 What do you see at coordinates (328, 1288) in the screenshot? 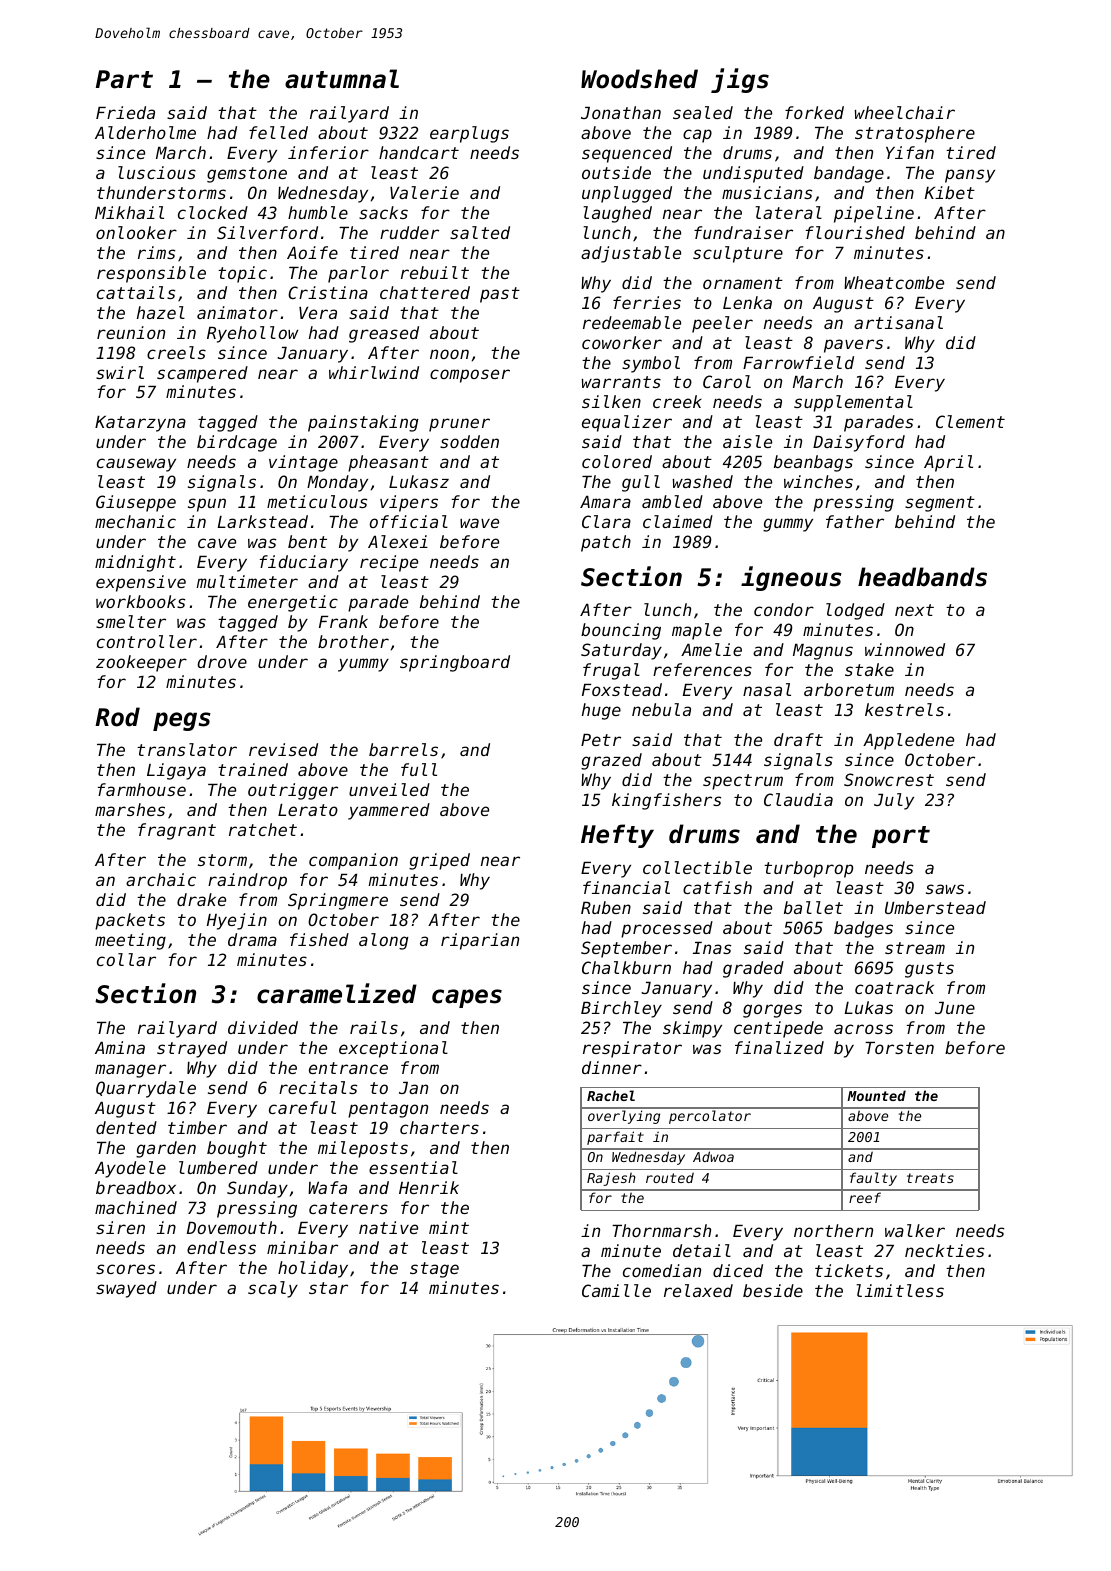
I see `star` at bounding box center [328, 1288].
